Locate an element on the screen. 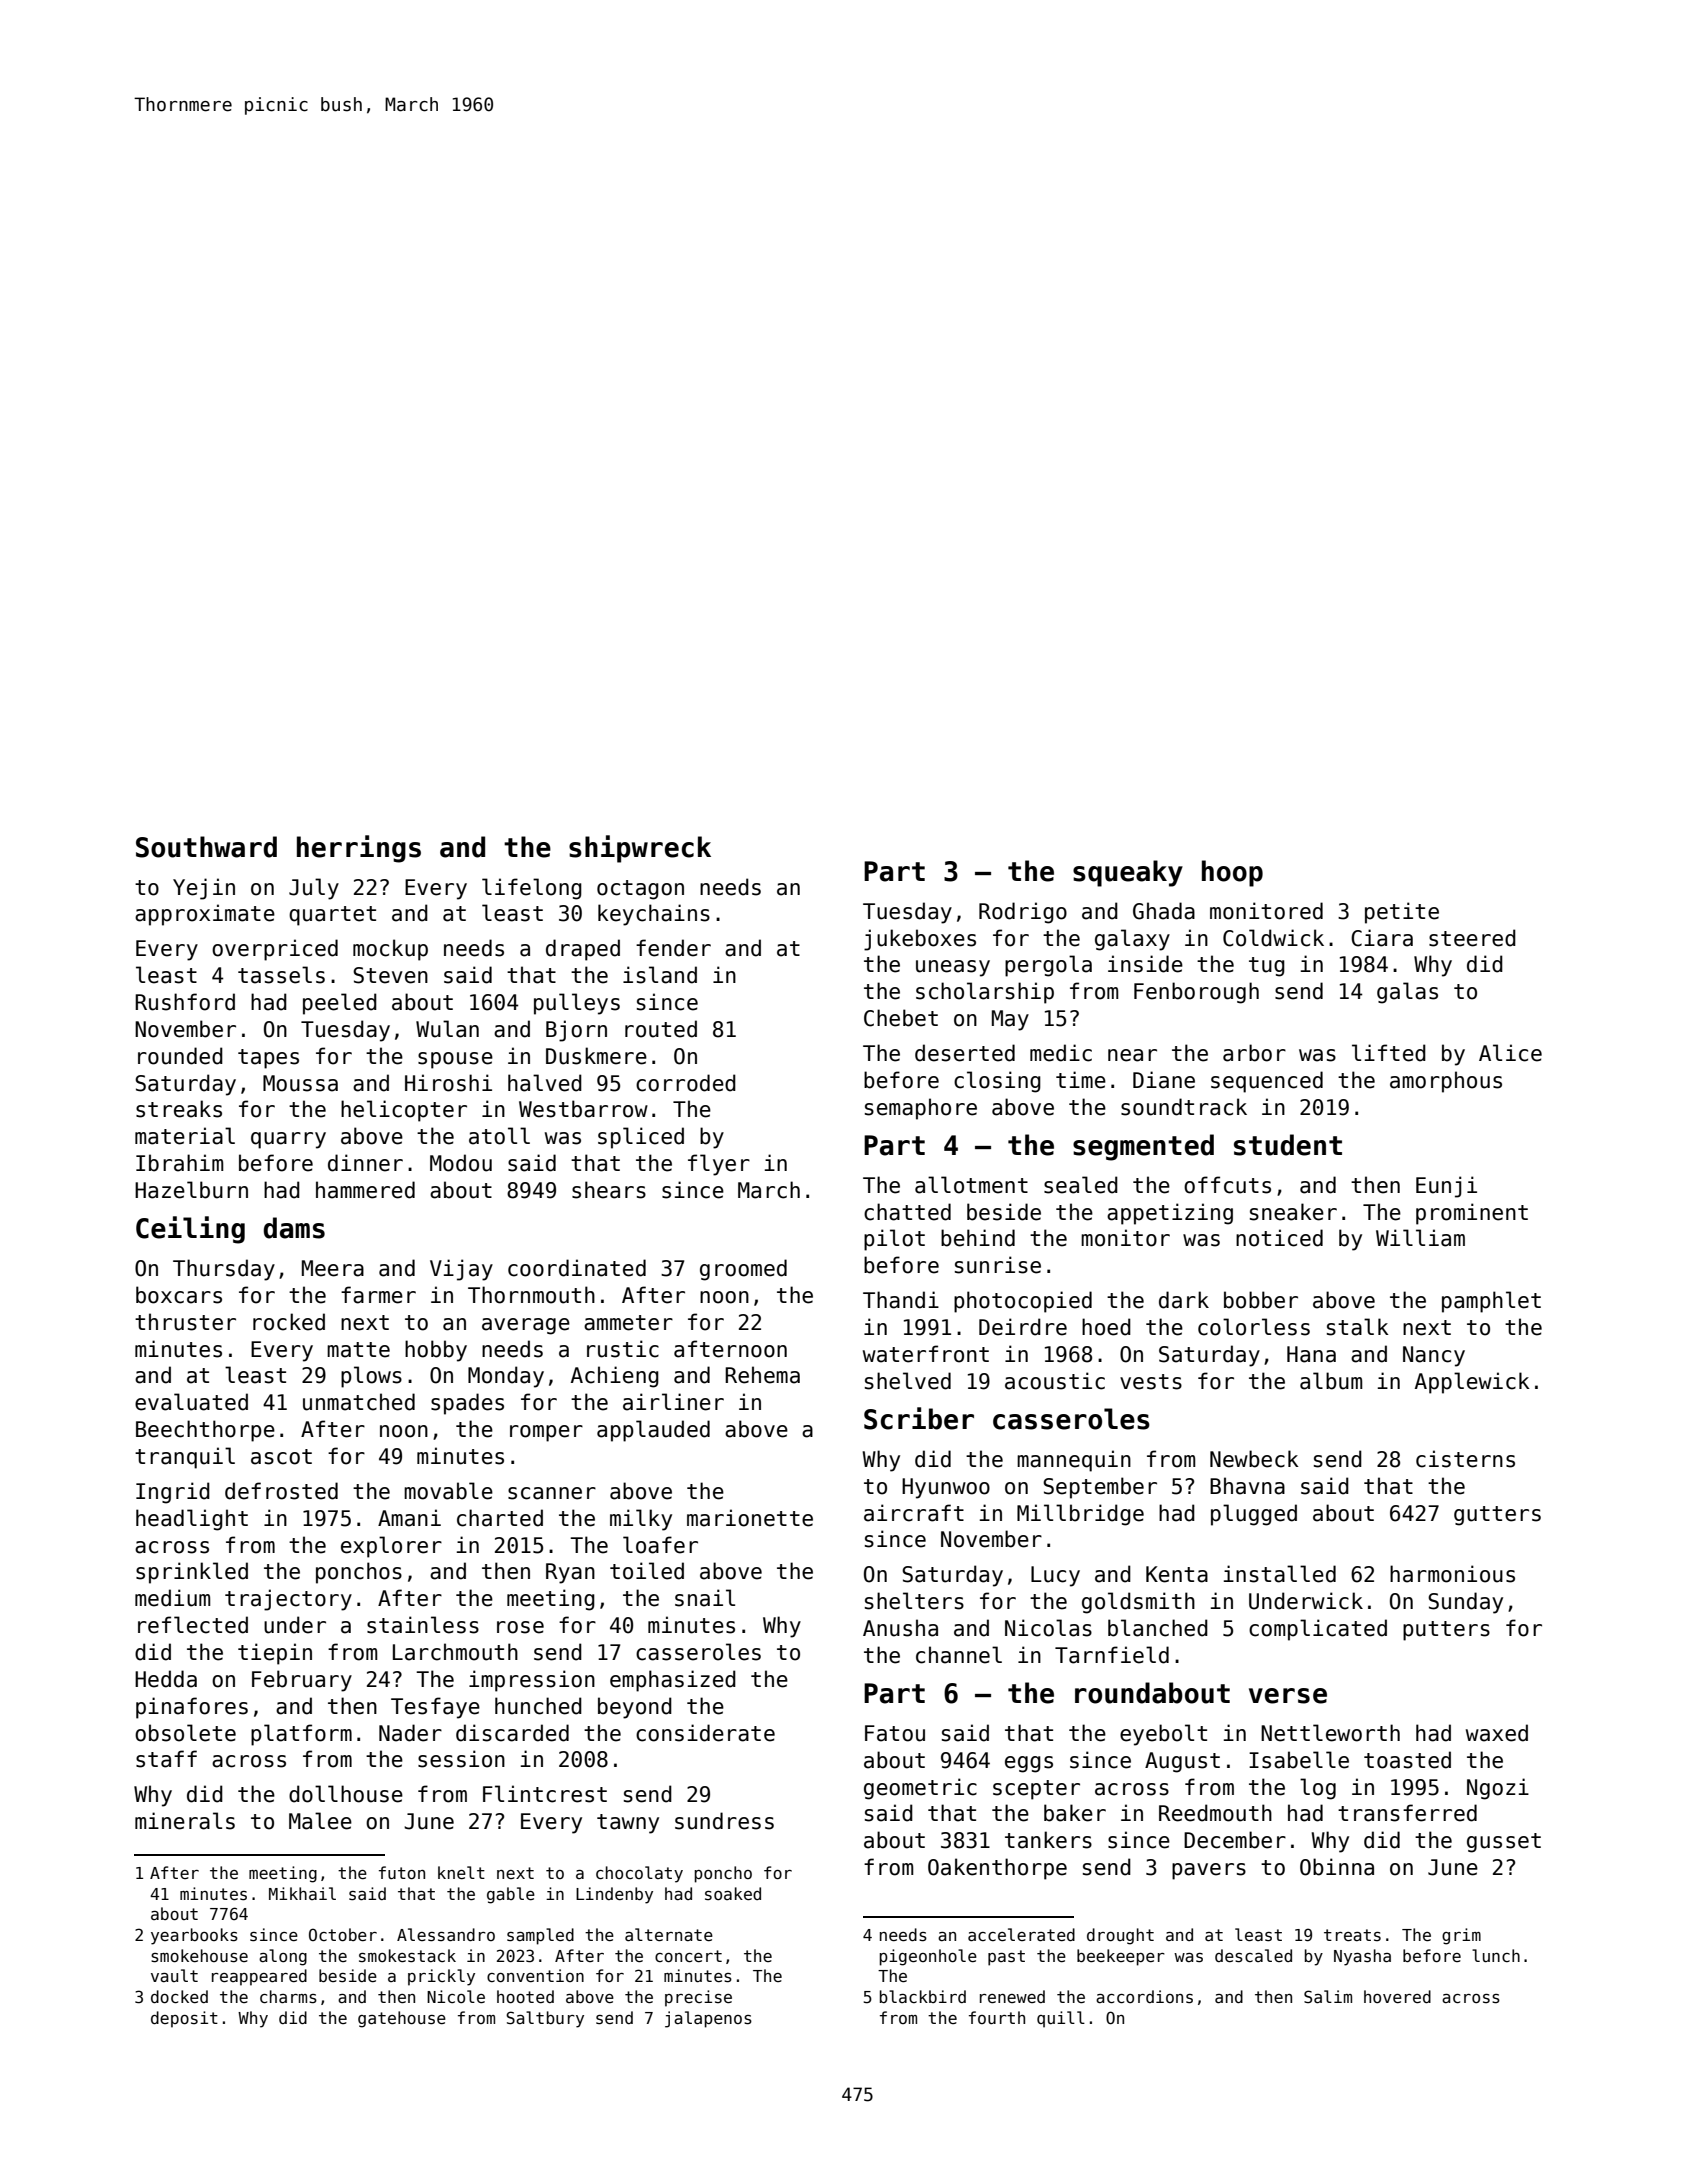  William is located at coordinates (1420, 1238).
